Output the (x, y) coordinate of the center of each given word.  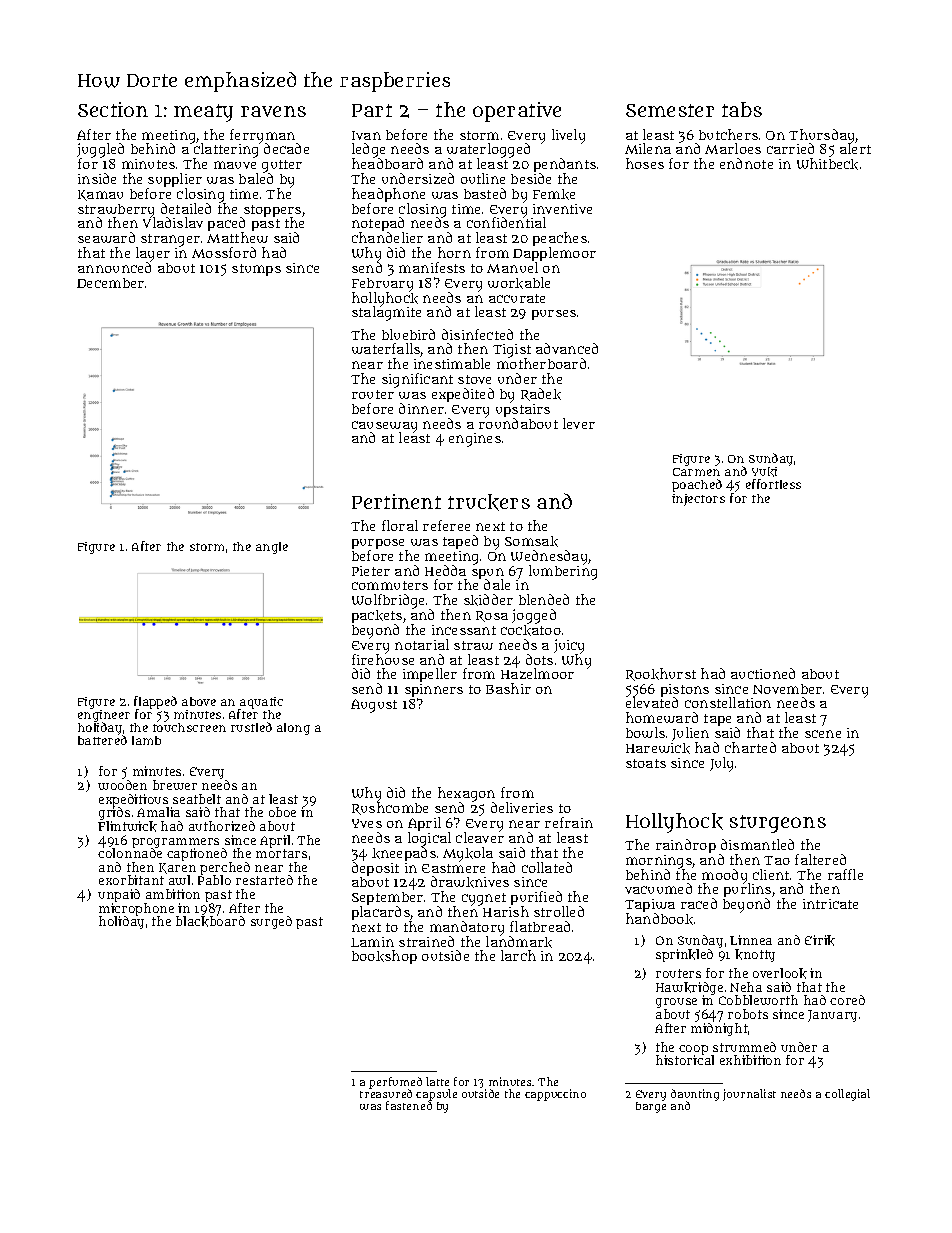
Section (113, 109)
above (199, 701)
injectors (698, 500)
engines (475, 440)
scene (823, 734)
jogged (534, 616)
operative (517, 112)
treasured (386, 1093)
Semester (670, 110)
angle (272, 548)
